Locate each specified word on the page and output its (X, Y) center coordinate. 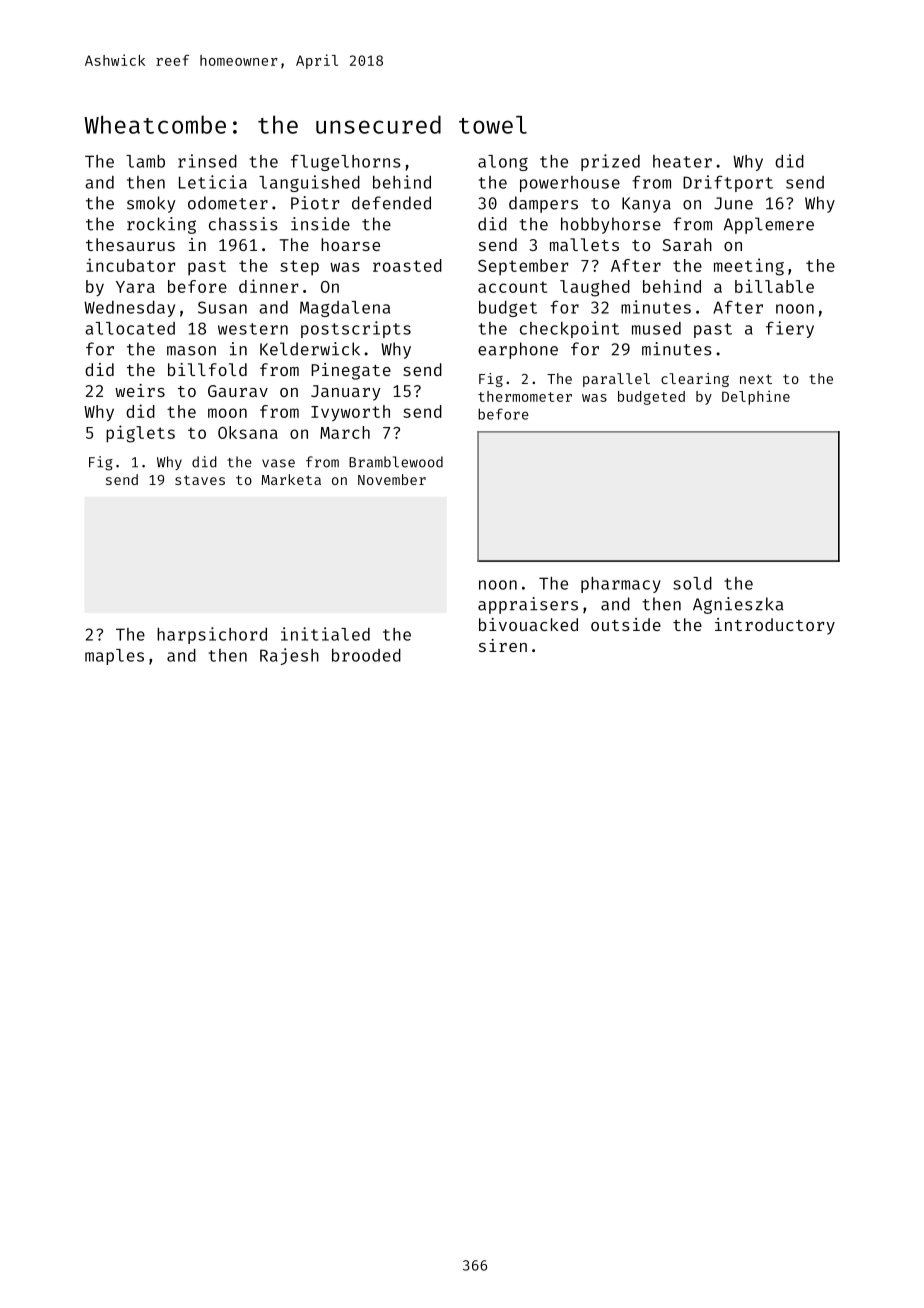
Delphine (756, 397)
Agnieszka (738, 605)
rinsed (207, 161)
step (299, 267)
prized (610, 162)
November (392, 479)
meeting (749, 267)
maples (114, 657)
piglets (140, 434)
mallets (584, 244)
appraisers (528, 605)
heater (682, 161)
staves (200, 480)
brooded (366, 655)
